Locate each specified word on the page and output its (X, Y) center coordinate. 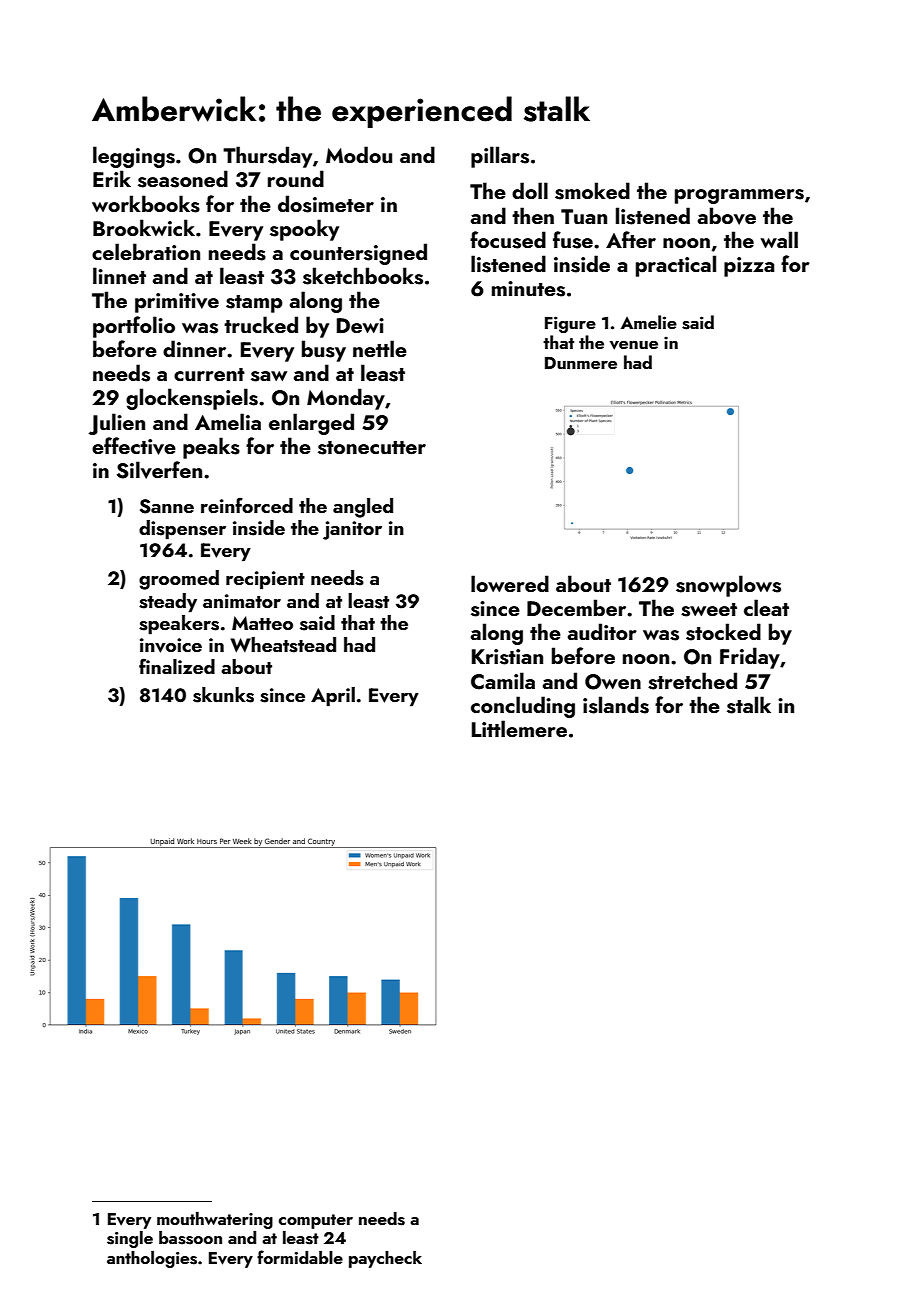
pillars (500, 157)
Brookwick (144, 227)
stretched (692, 681)
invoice (171, 645)
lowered (510, 583)
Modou (359, 154)
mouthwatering (215, 1220)
